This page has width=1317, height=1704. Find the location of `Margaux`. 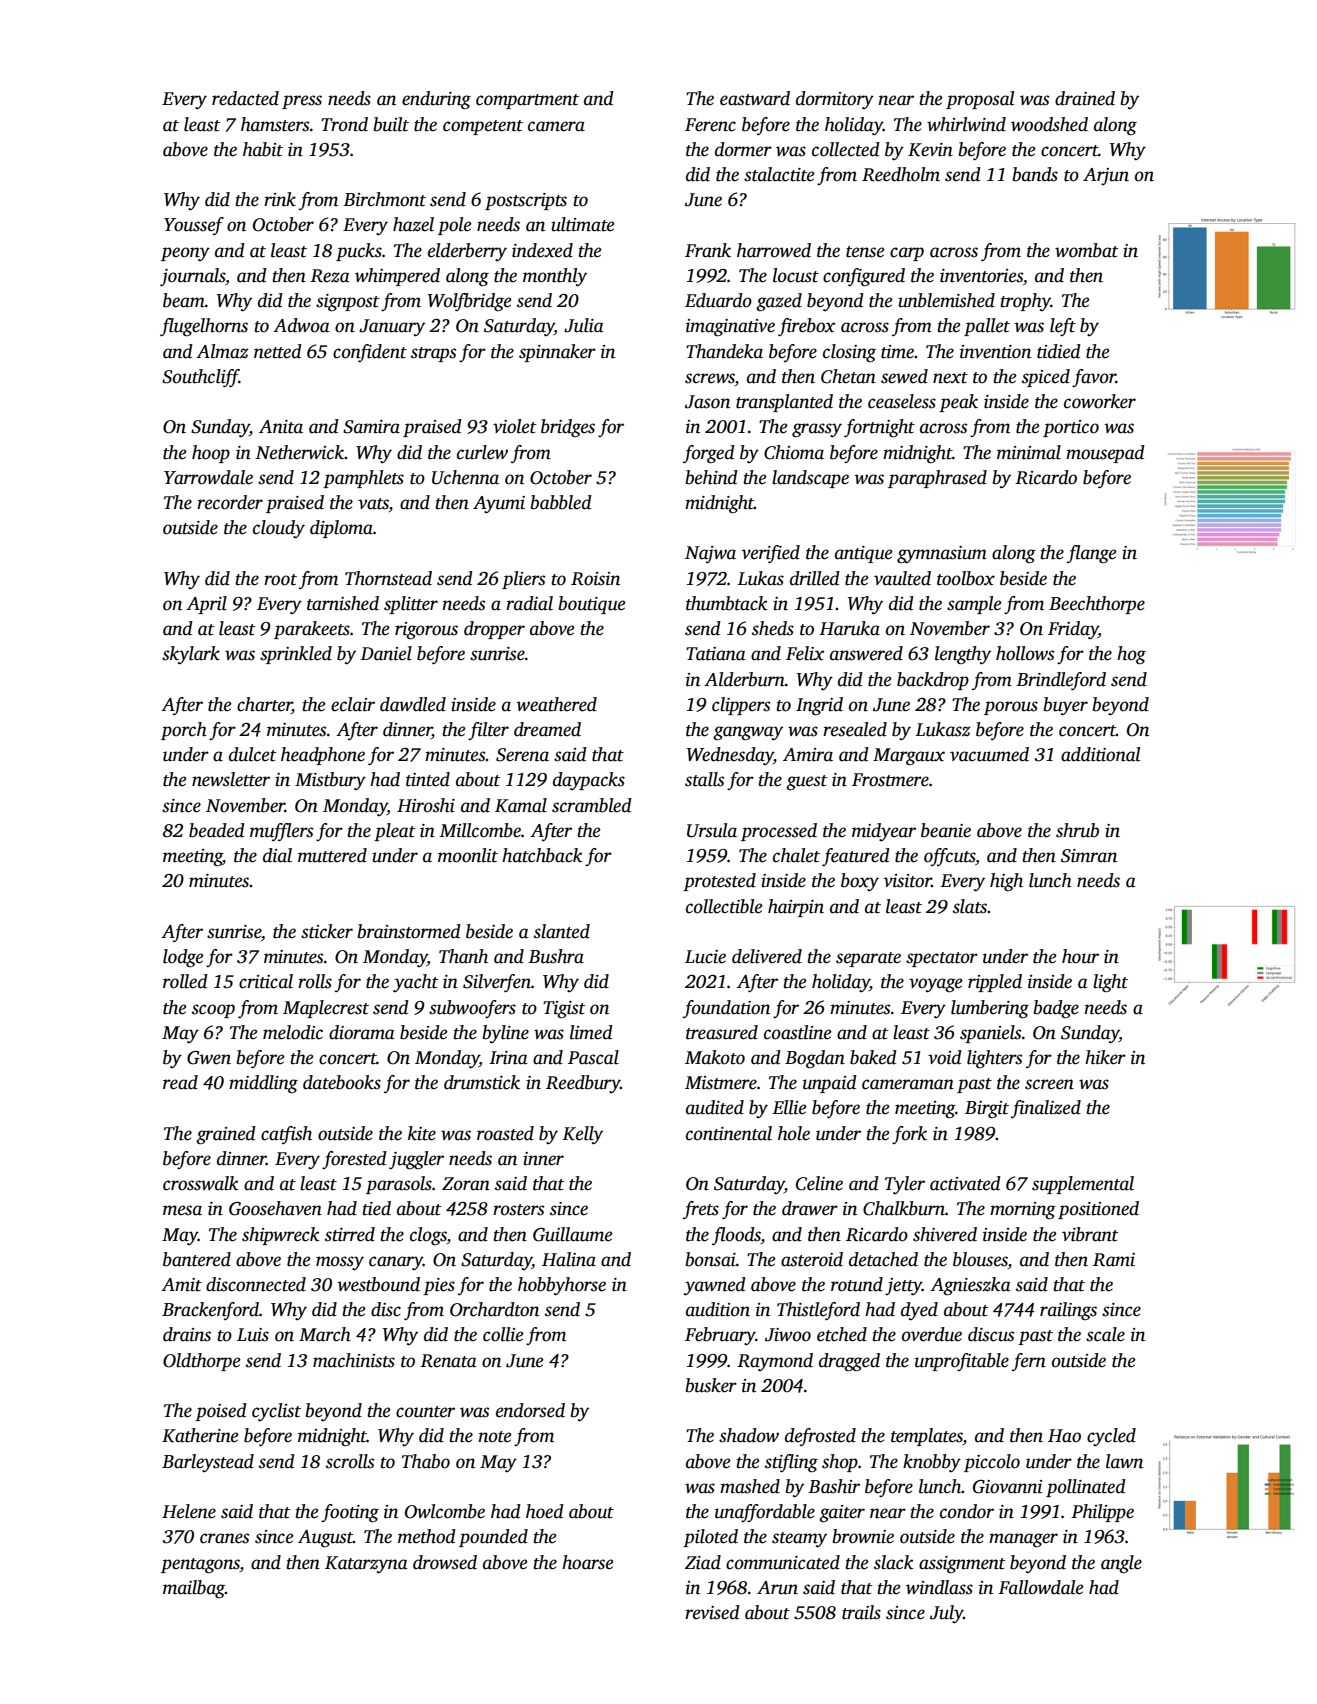

Margaux is located at coordinates (909, 757).
